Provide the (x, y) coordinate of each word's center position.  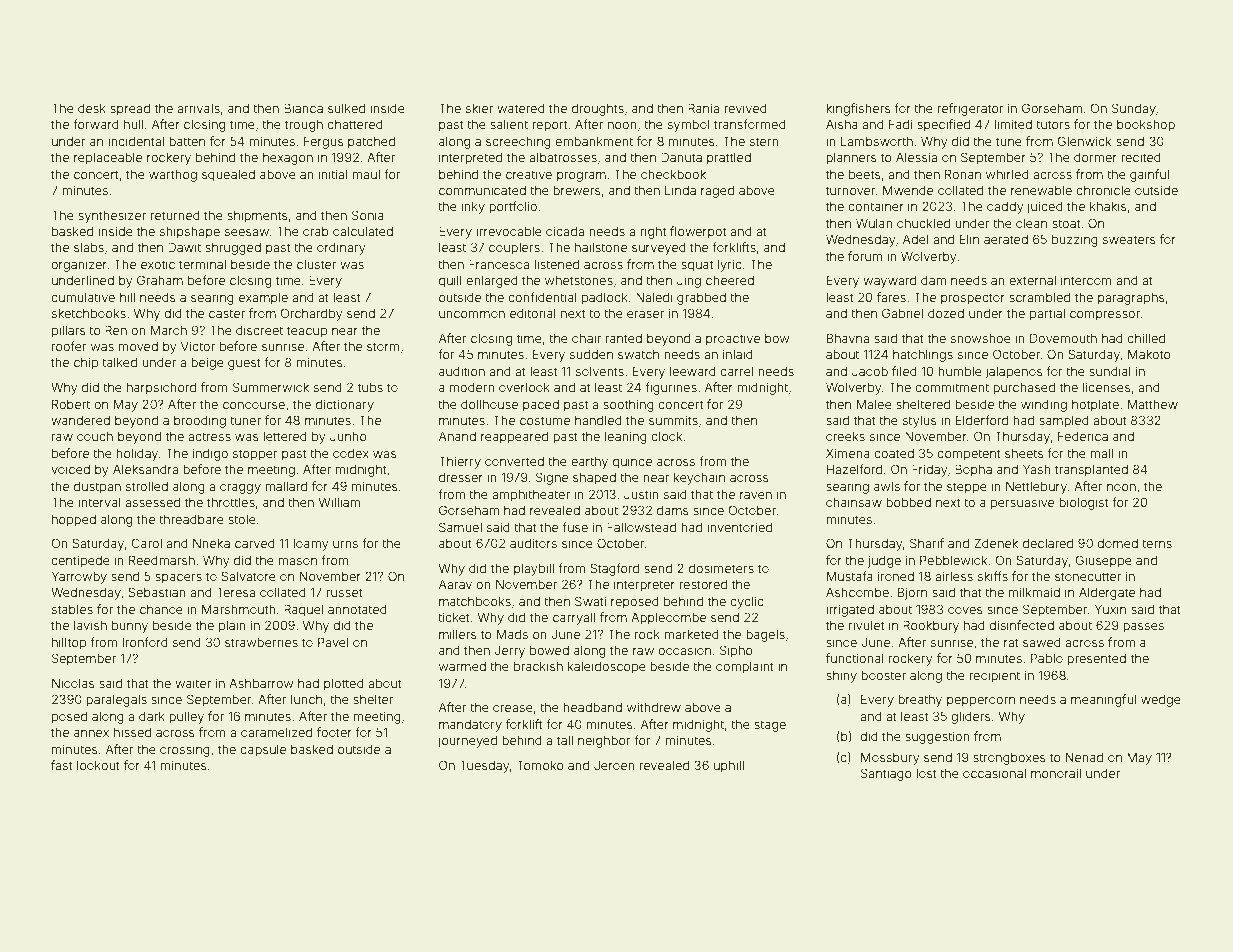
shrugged (233, 249)
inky (473, 207)
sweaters (1129, 239)
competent (969, 455)
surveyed (659, 249)
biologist (1083, 503)
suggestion (937, 737)
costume (545, 420)
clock (667, 436)
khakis (1108, 206)
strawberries (261, 642)
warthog (173, 176)
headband (592, 707)
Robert (71, 404)
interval (99, 502)
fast (61, 765)
